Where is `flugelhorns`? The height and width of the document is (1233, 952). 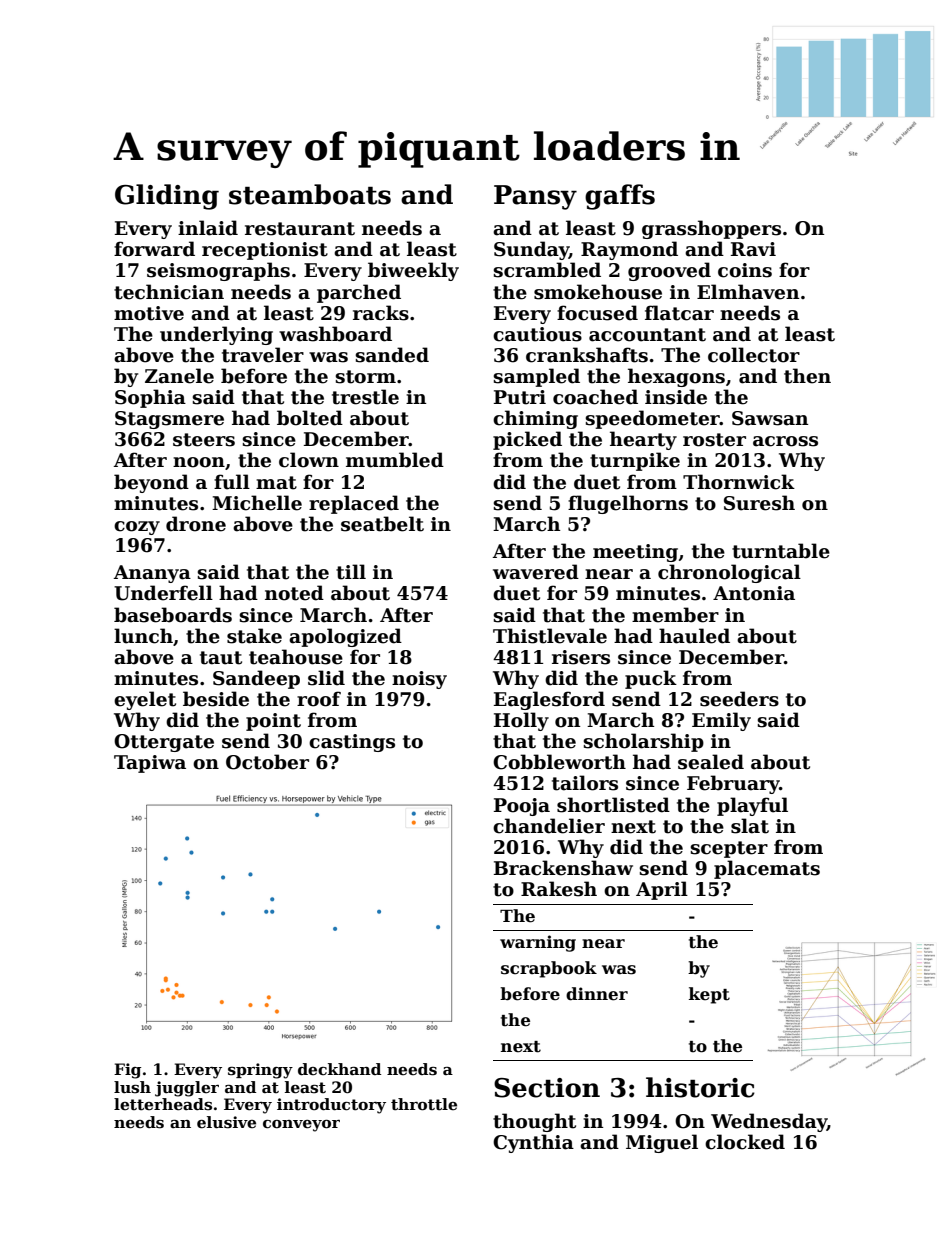 flugelhorns is located at coordinates (628, 504).
